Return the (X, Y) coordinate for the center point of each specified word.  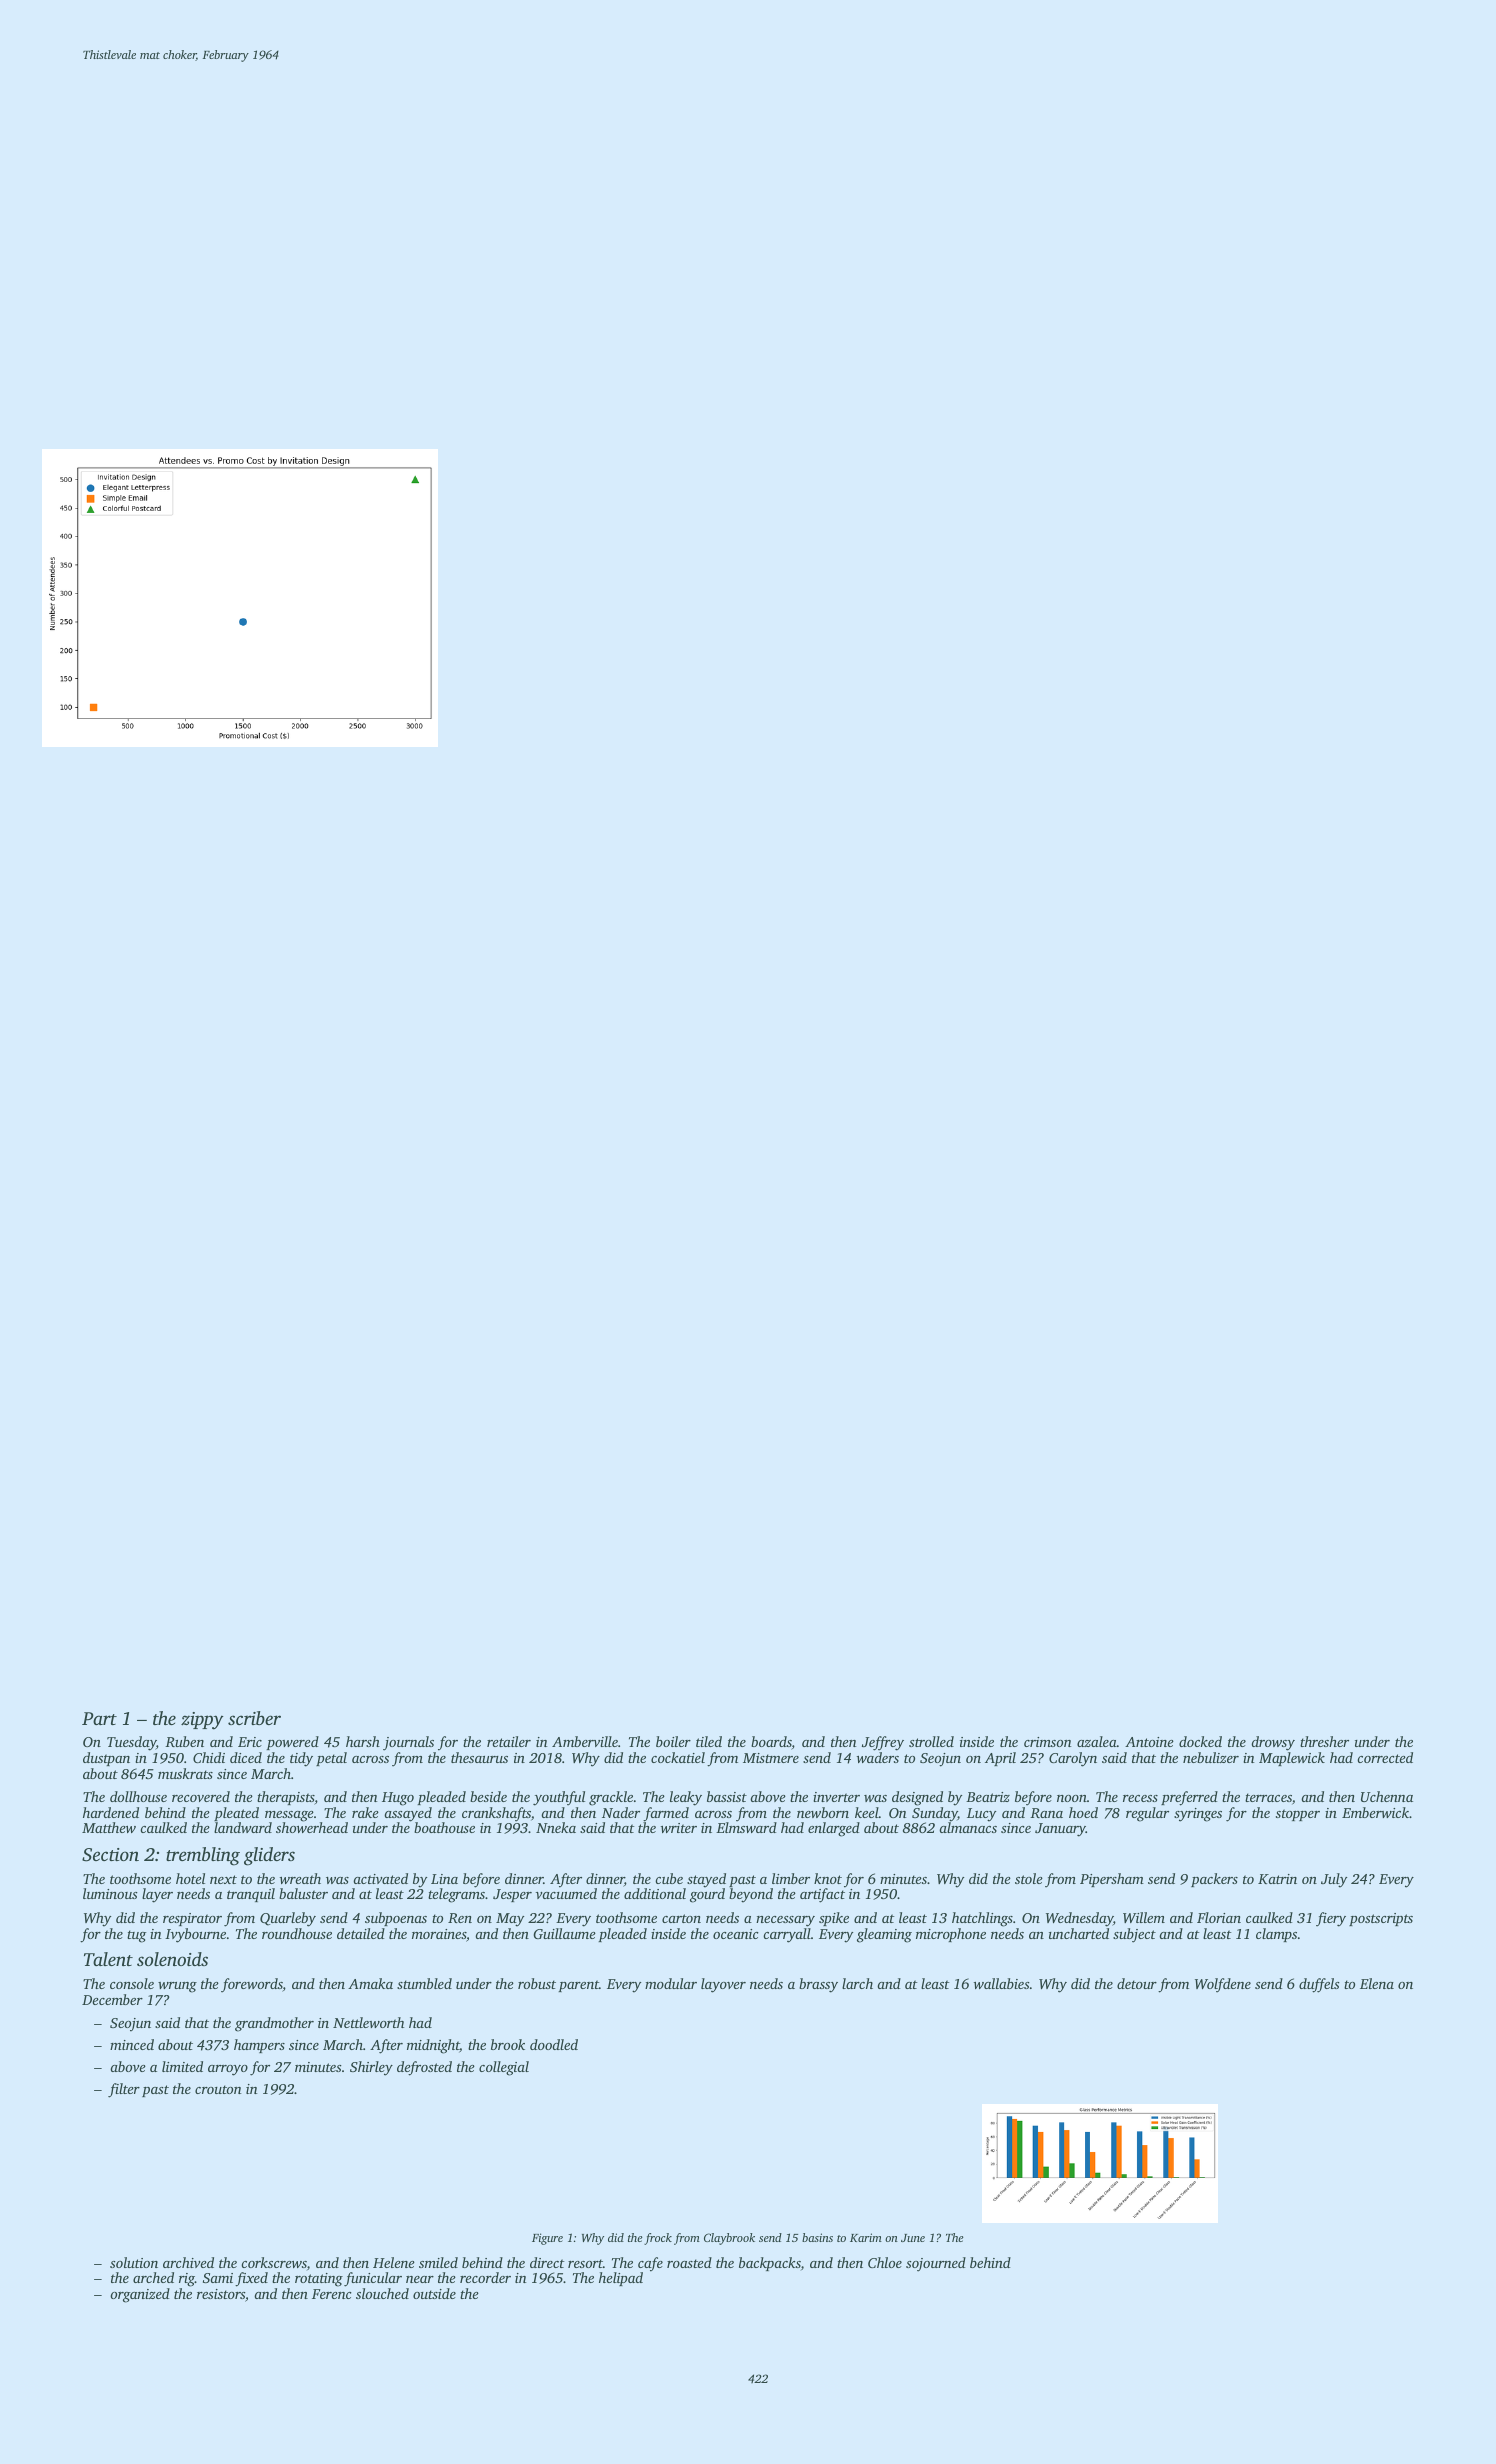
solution (134, 2262)
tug (137, 1936)
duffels (1319, 1985)
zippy (202, 1721)
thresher (1324, 1741)
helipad (621, 2279)
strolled (931, 1741)
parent (578, 1986)
